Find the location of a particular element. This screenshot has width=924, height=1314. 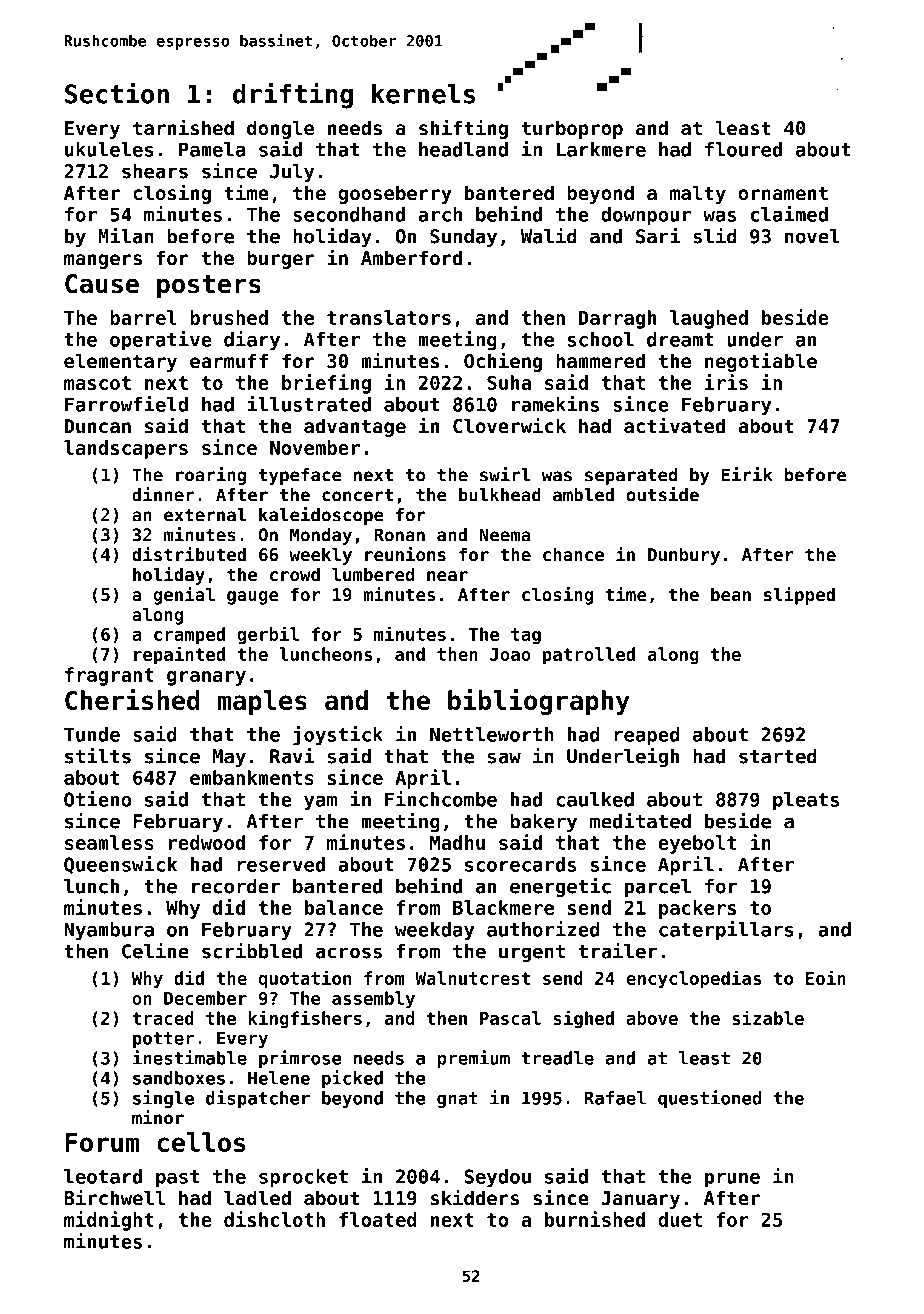

picked is located at coordinates (352, 1079).
